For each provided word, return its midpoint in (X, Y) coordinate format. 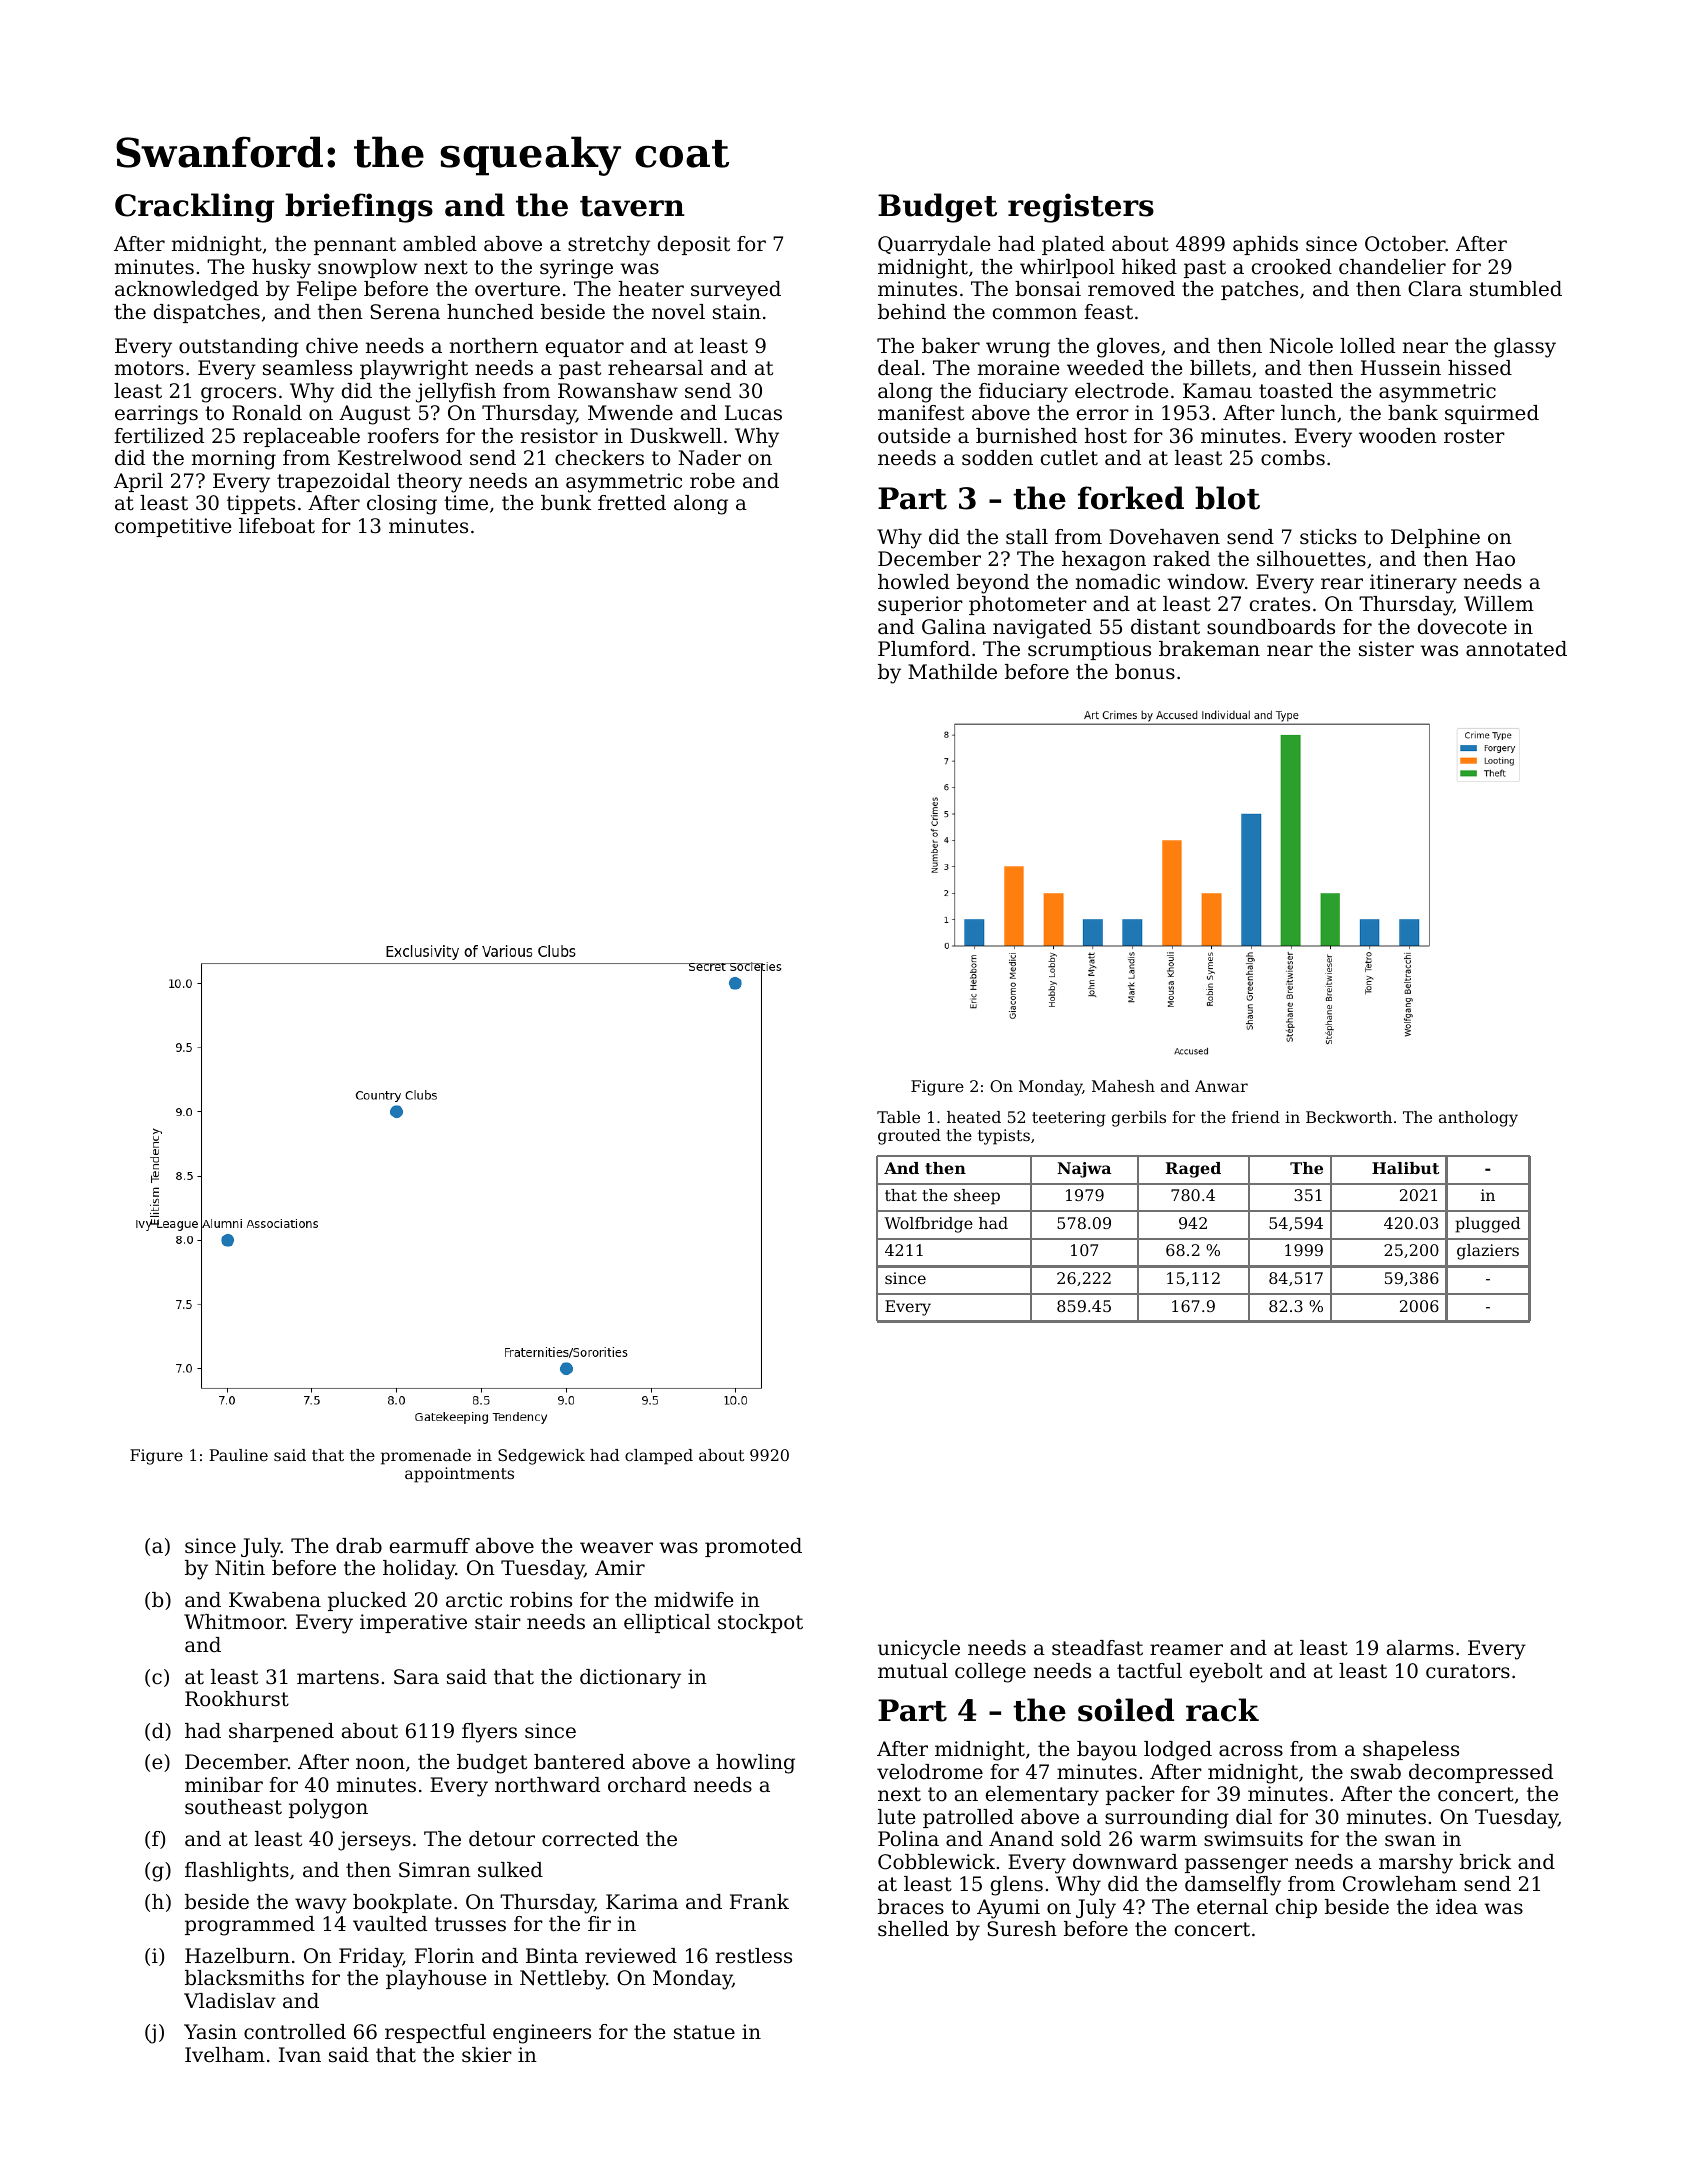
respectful (435, 2033)
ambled (440, 244)
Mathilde (952, 671)
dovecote (1462, 627)
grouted (909, 1137)
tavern (632, 206)
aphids (1265, 245)
